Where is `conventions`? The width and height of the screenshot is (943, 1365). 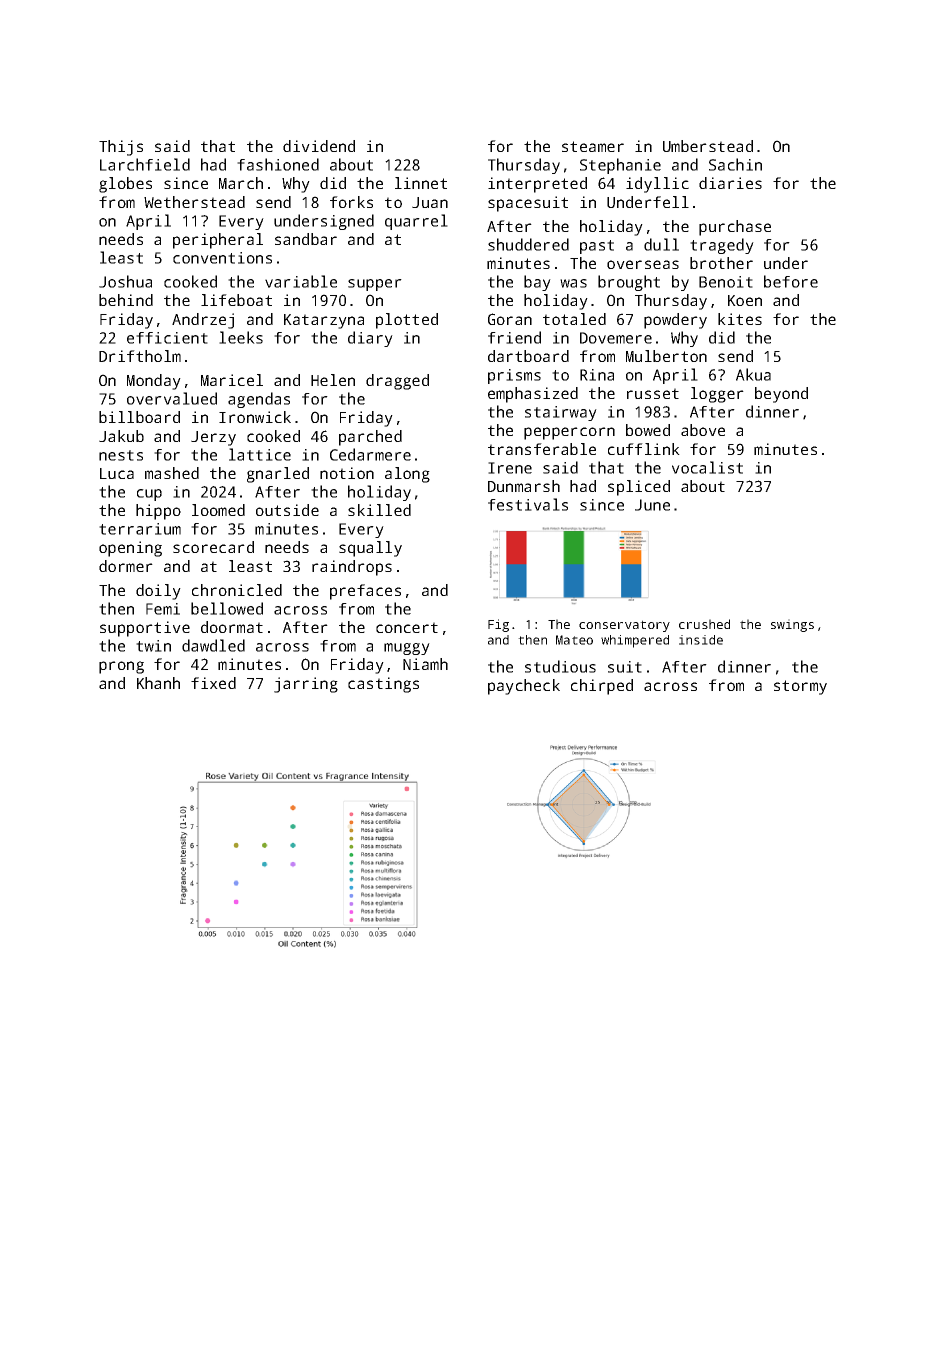
conventions is located at coordinates (222, 258).
